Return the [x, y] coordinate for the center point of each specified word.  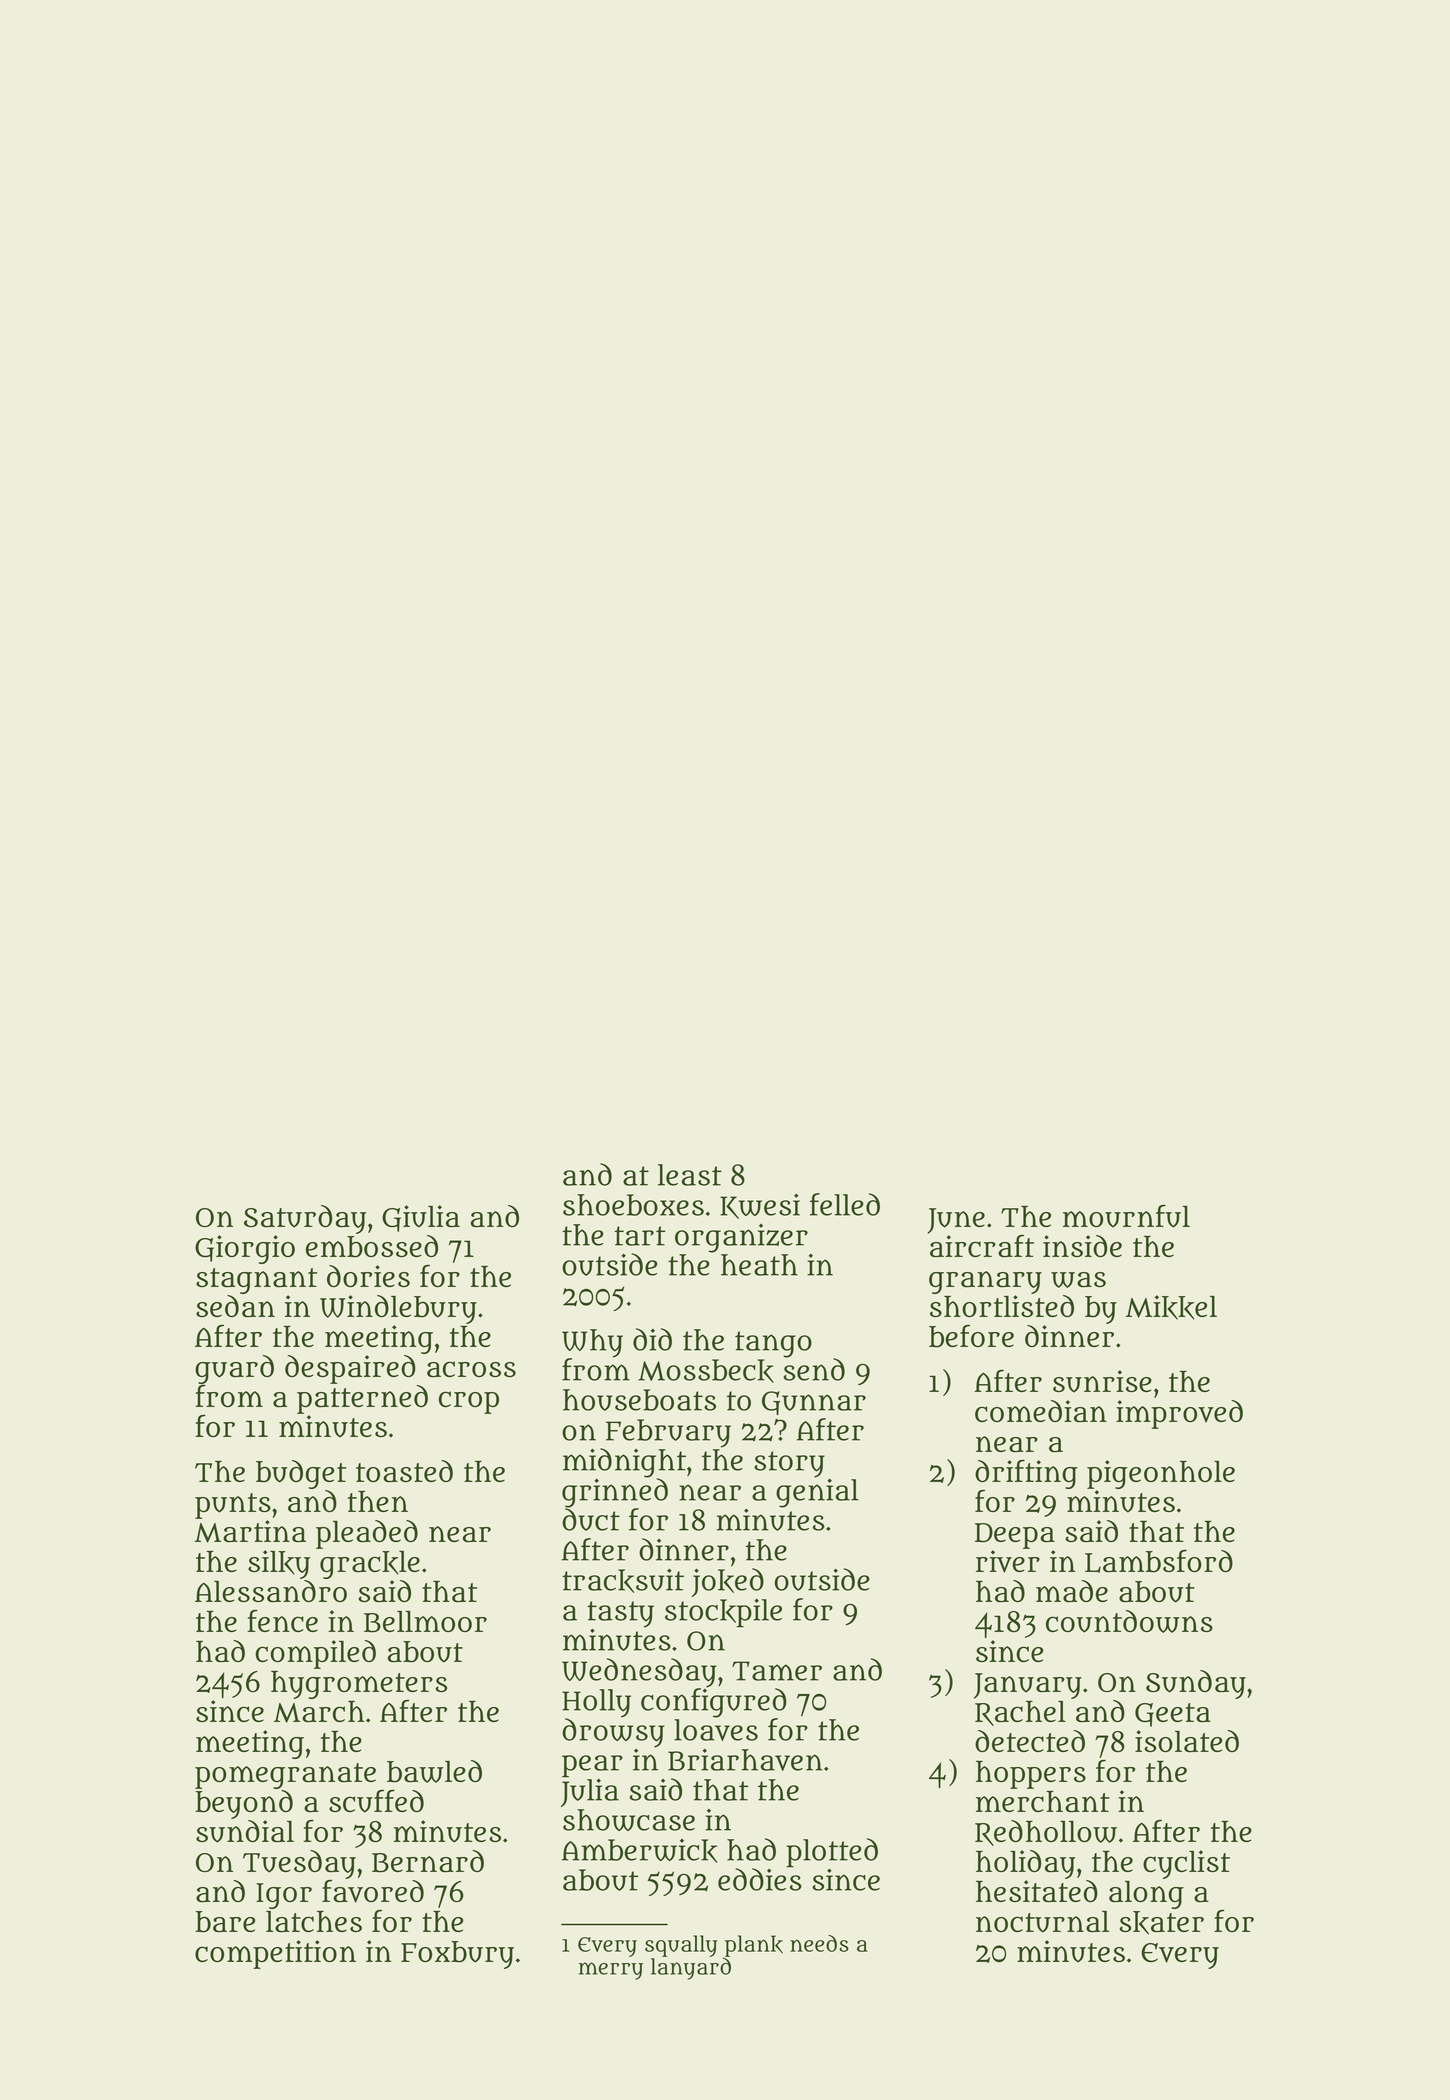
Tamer [777, 1671]
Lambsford [1159, 1561]
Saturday [305, 1219]
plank [754, 1946]
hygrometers [359, 1685]
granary [985, 1282]
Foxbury [457, 1955]
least [690, 1175]
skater [1162, 1923]
